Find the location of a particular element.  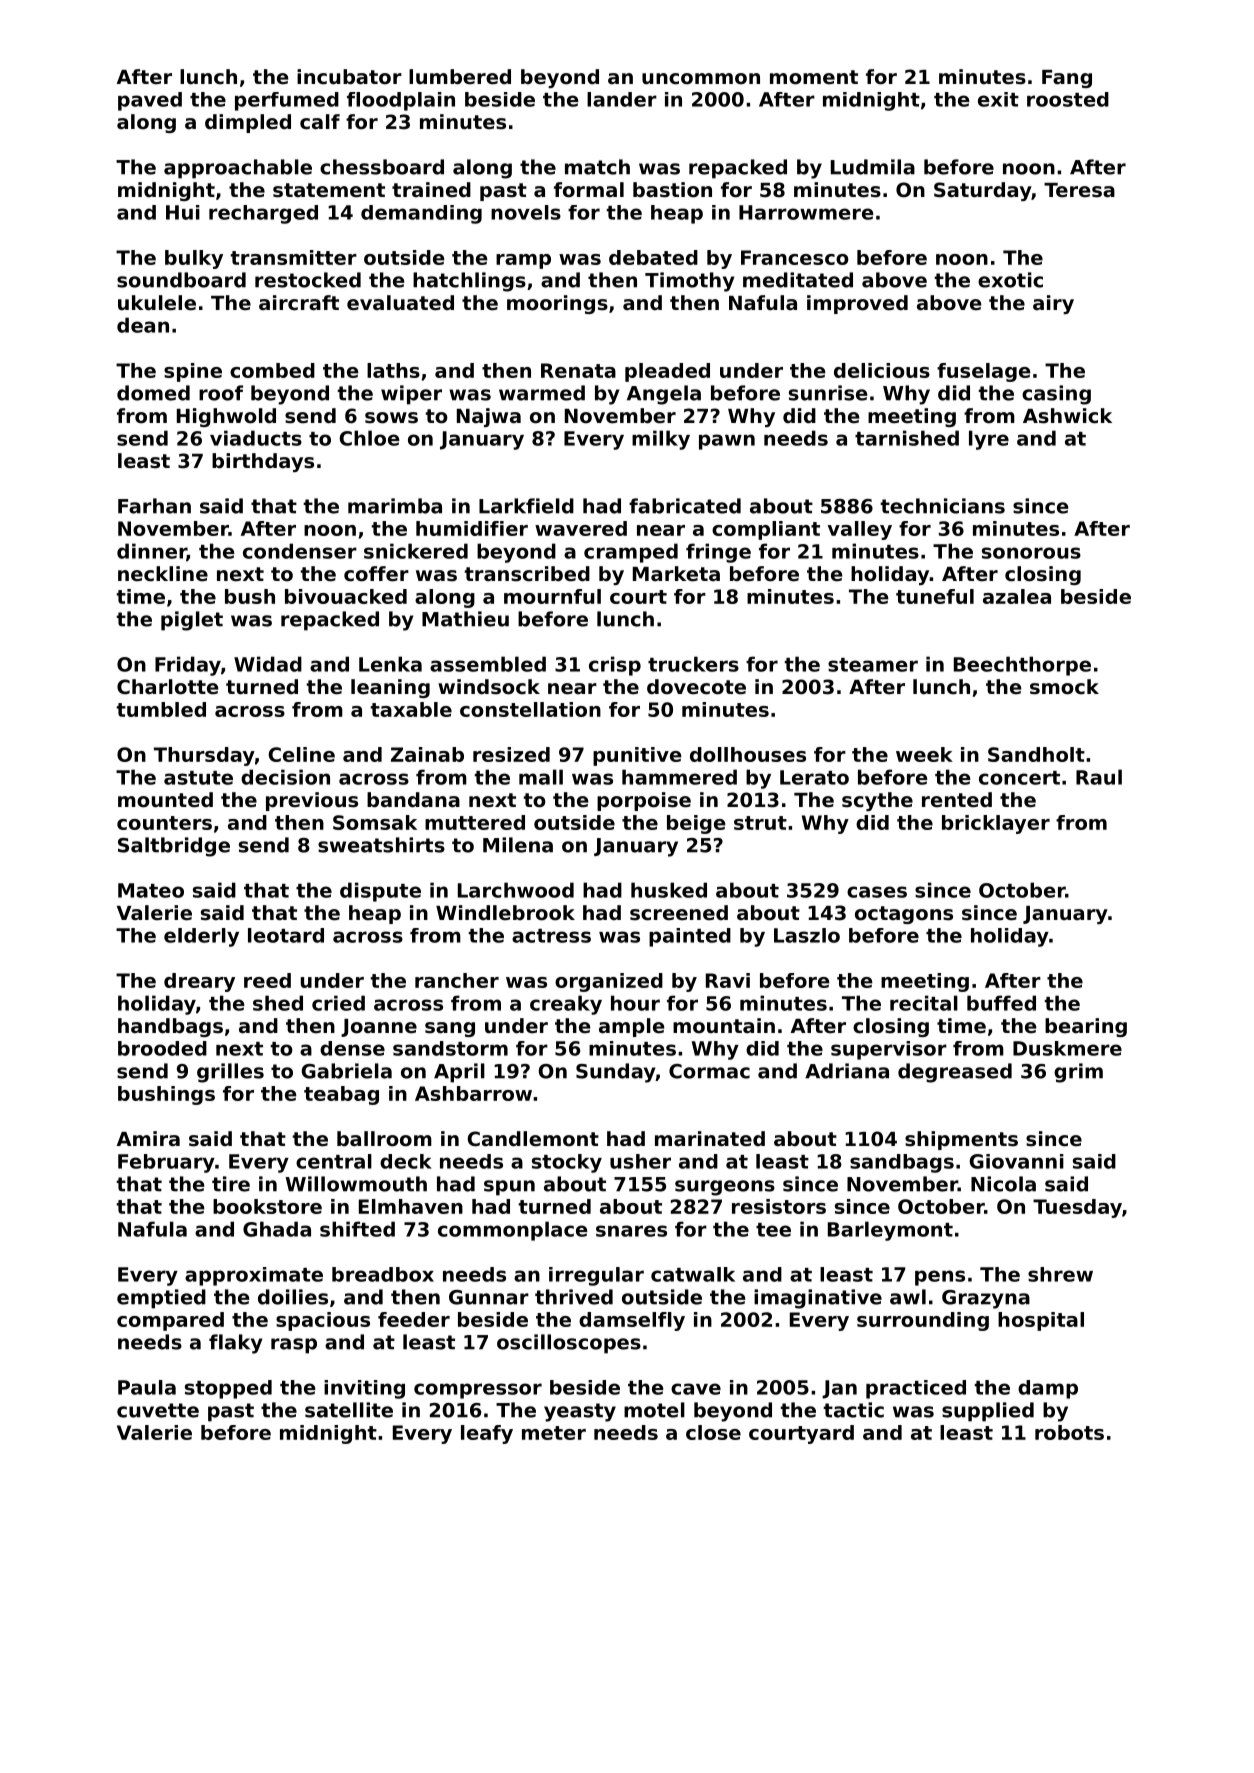

exit is located at coordinates (998, 99).
